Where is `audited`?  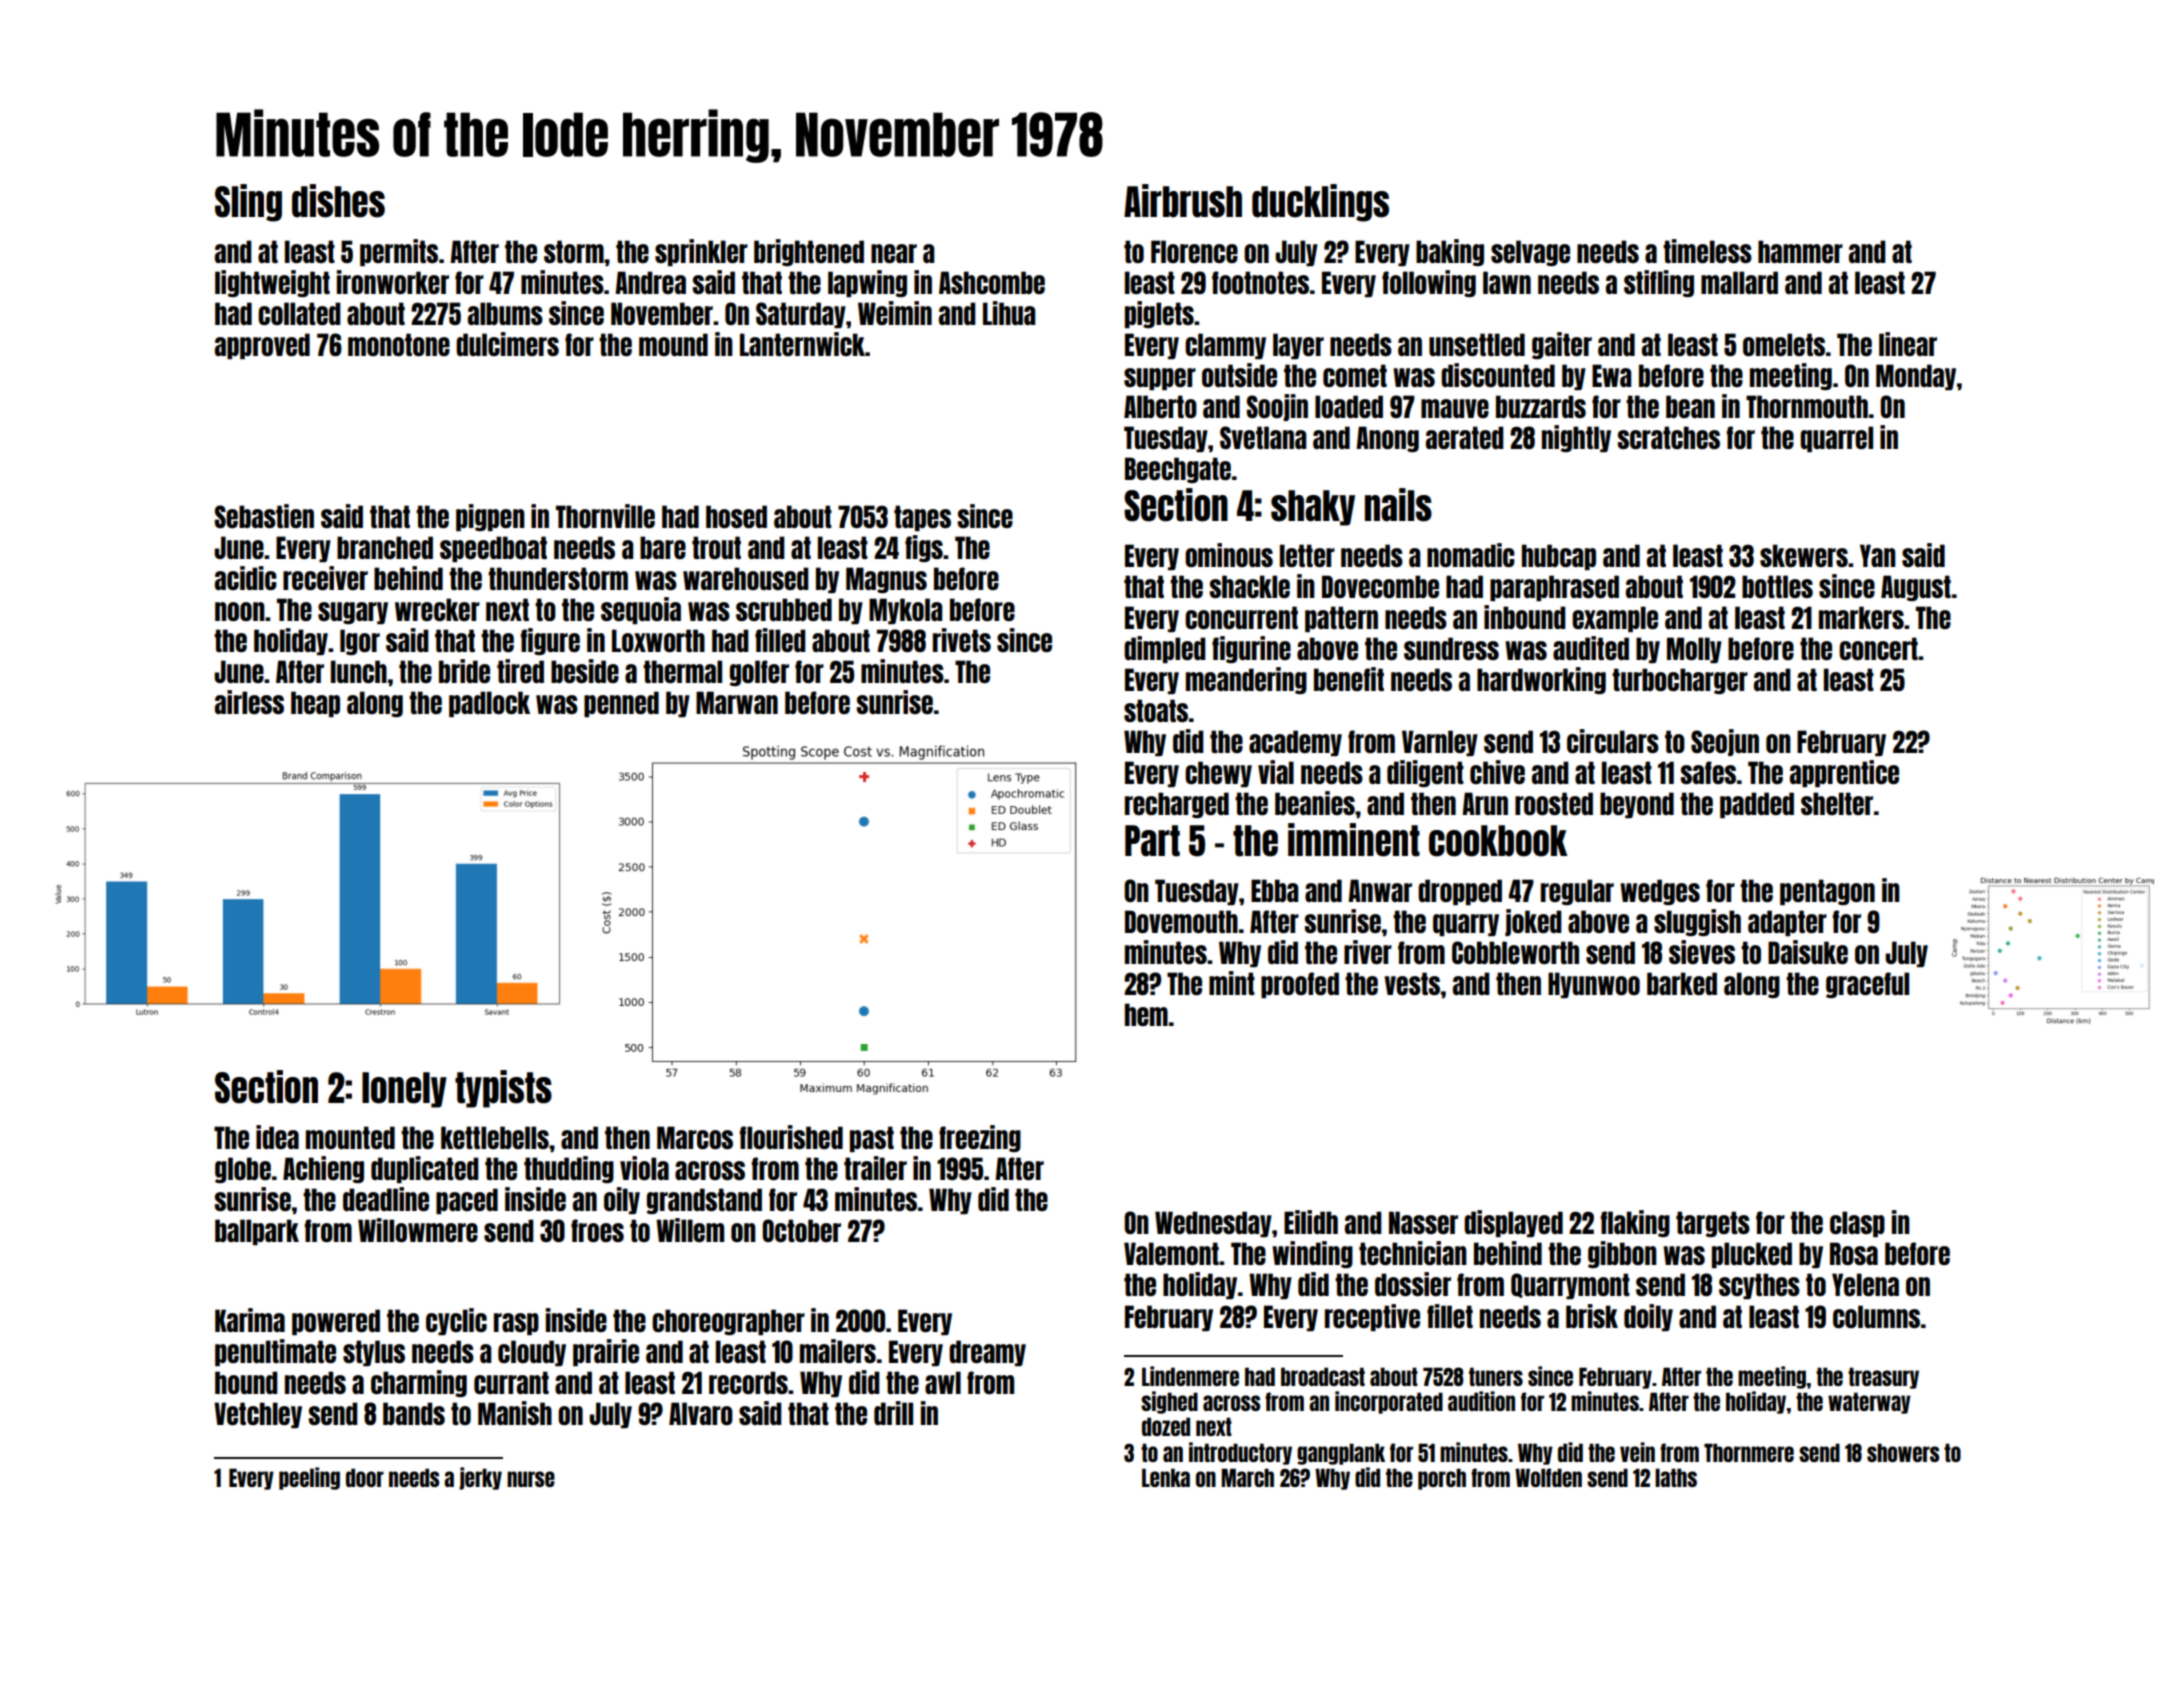 audited is located at coordinates (1591, 648).
